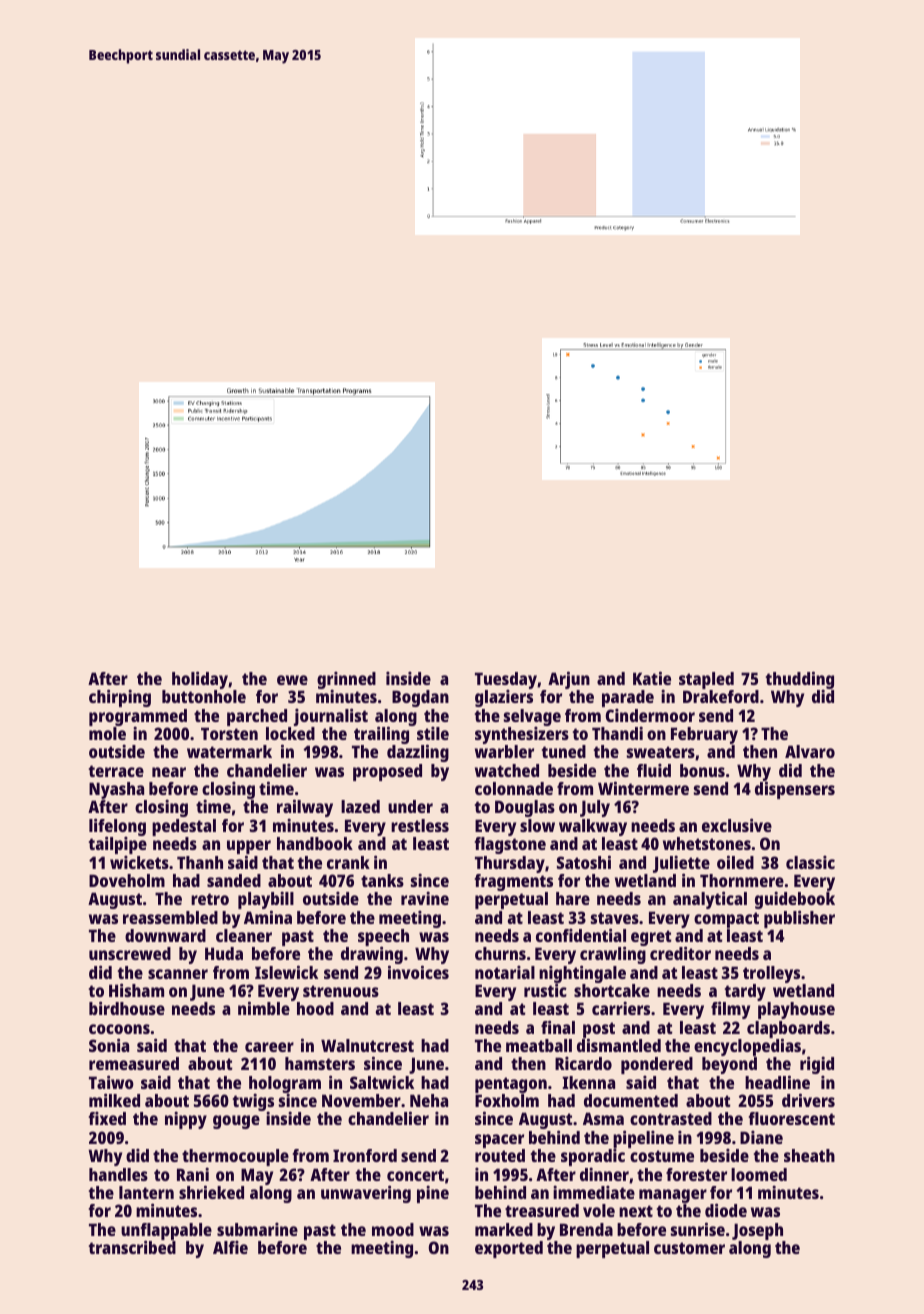 This screenshot has height=1314, width=924. What do you see at coordinates (569, 680) in the screenshot?
I see `Arjun` at bounding box center [569, 680].
